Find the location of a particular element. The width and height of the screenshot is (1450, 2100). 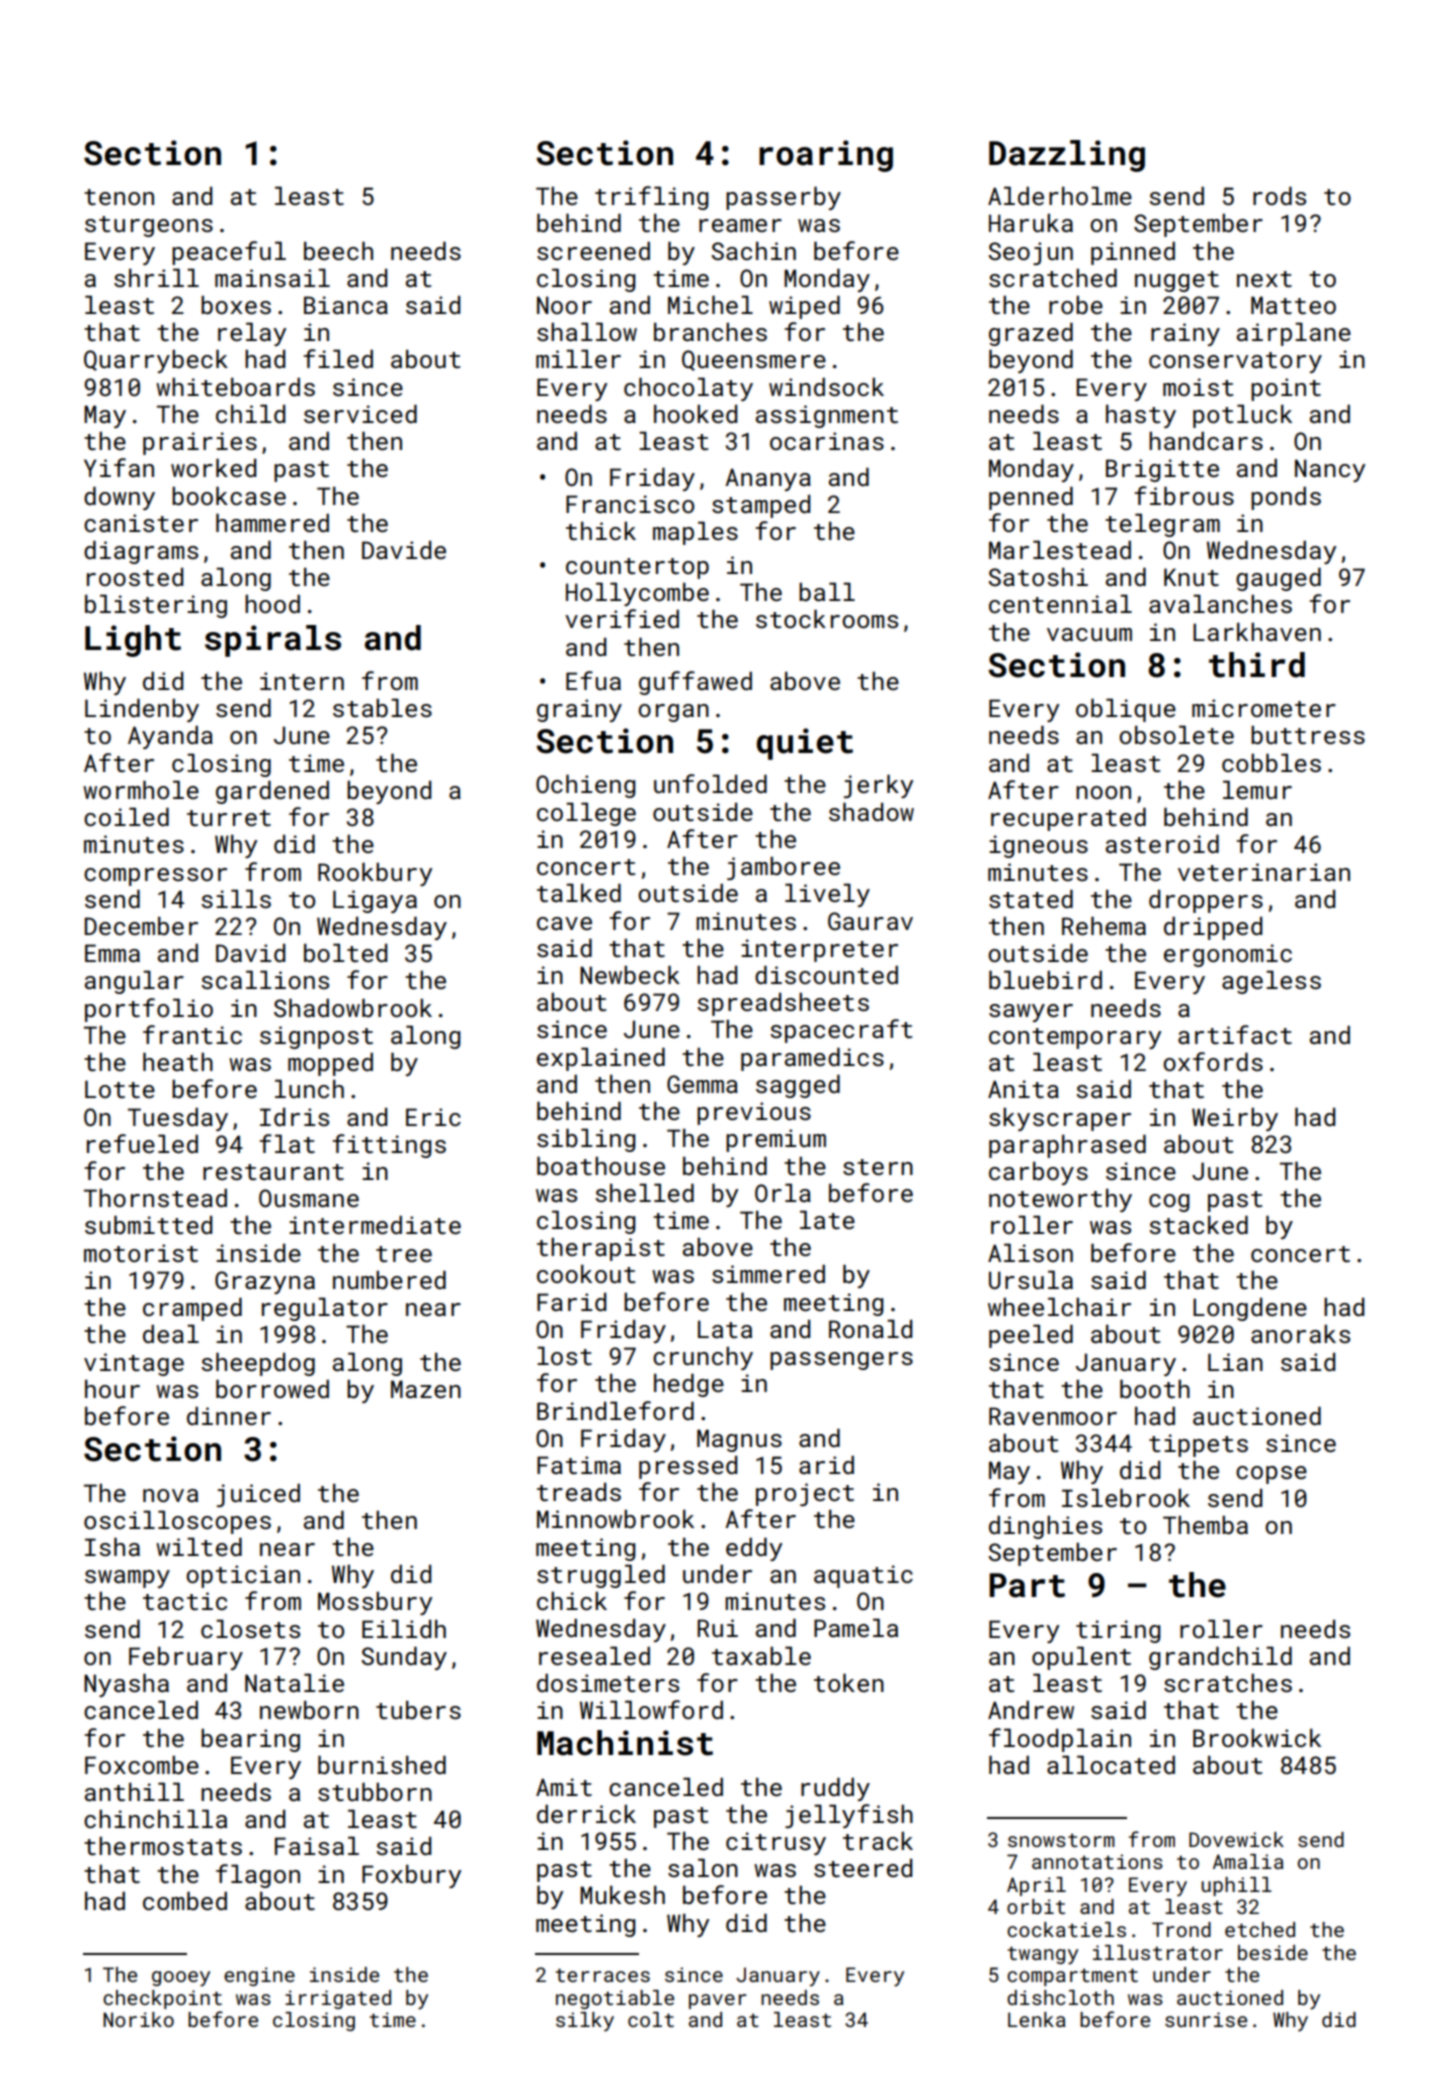

hood is located at coordinates (272, 603).
